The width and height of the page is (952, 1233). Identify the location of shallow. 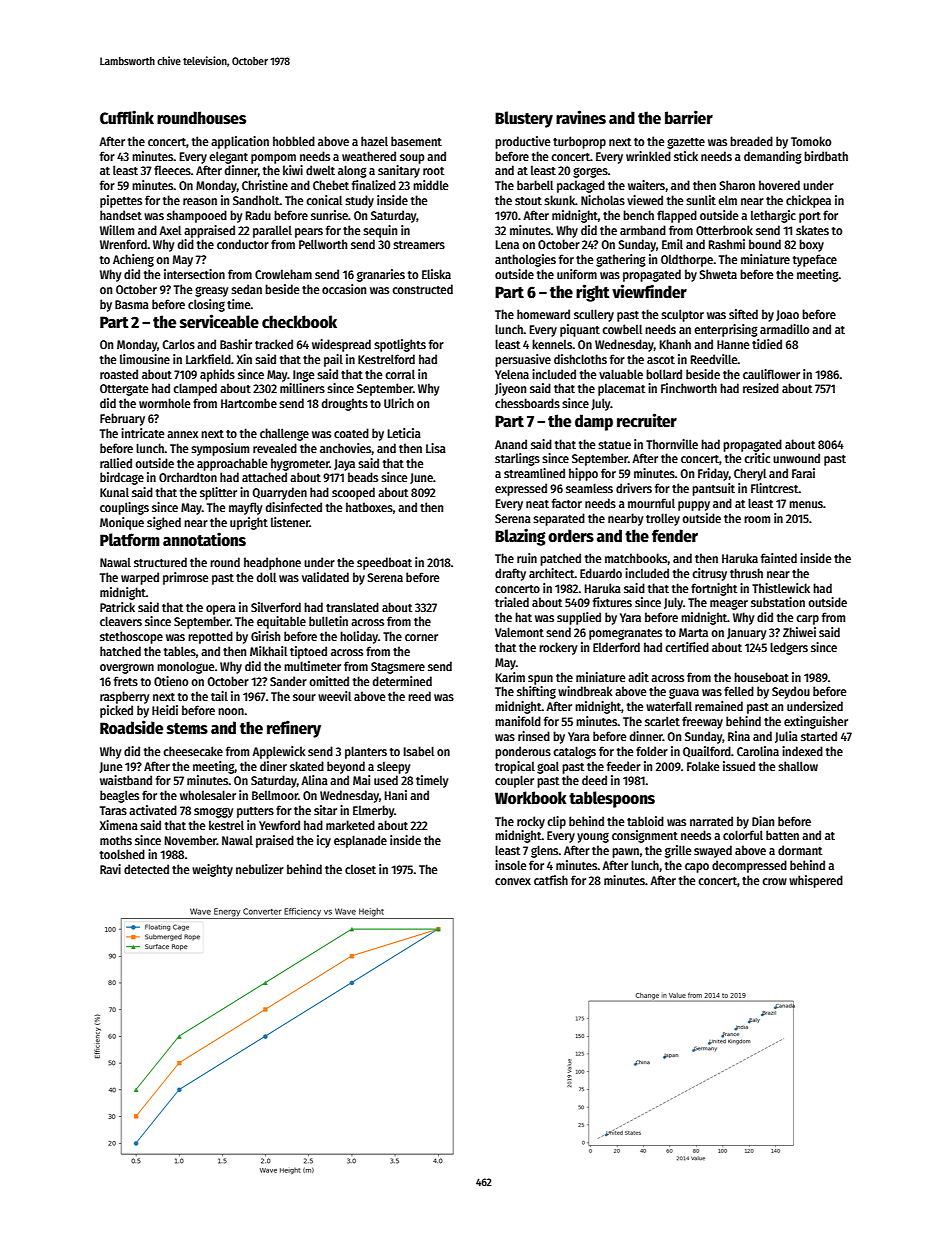
(798, 766).
